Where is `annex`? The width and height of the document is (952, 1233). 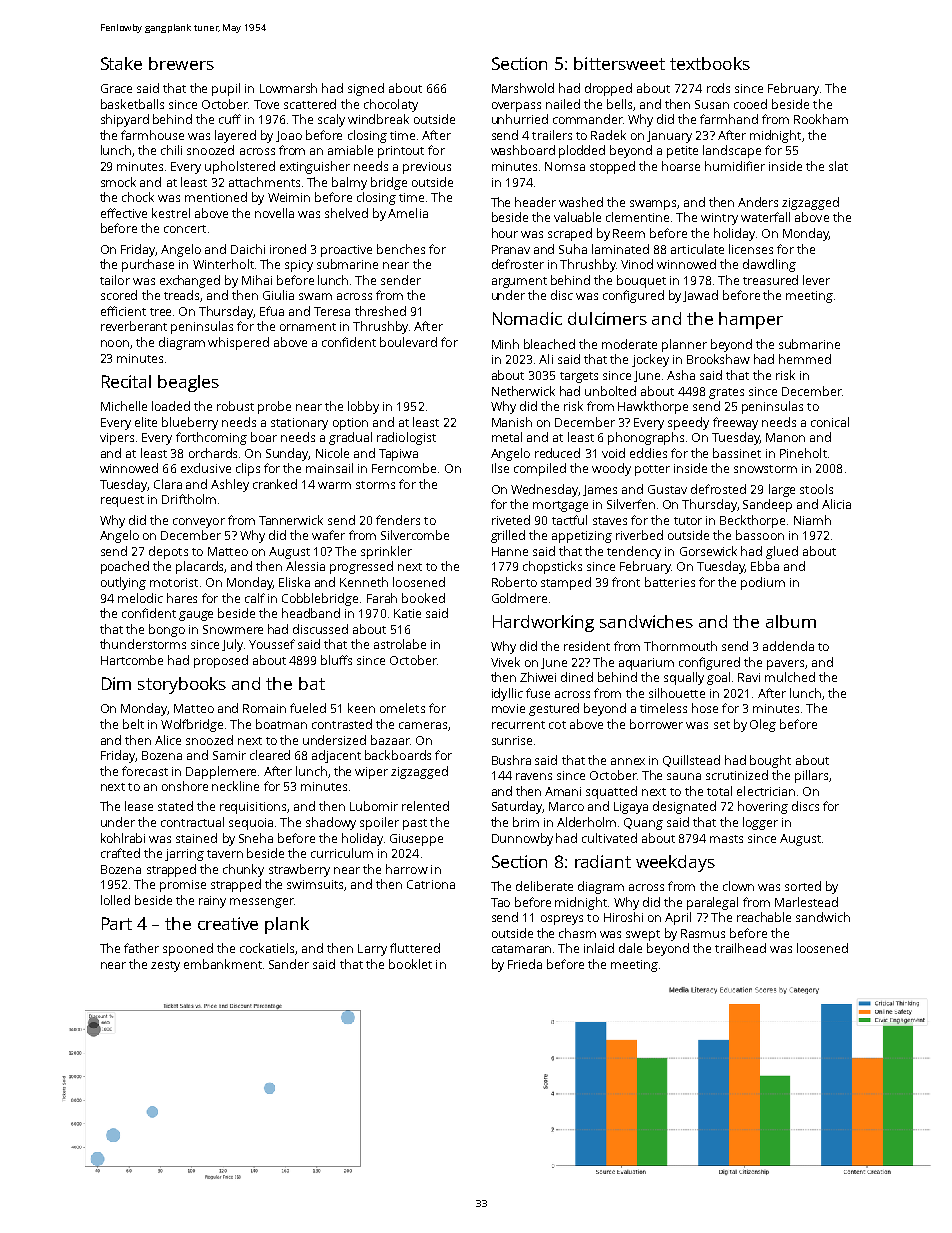 annex is located at coordinates (628, 761).
